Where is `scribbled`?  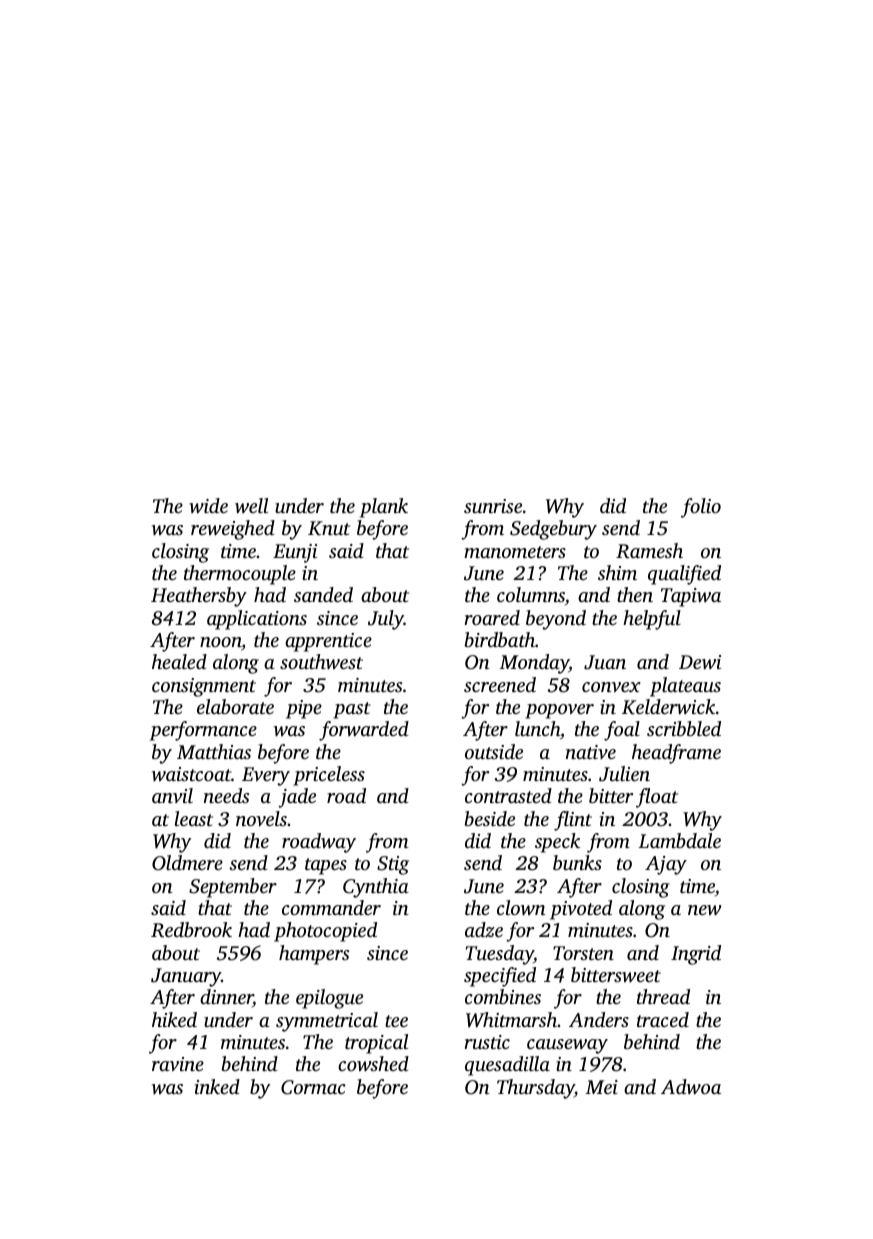 scribbled is located at coordinates (684, 728).
